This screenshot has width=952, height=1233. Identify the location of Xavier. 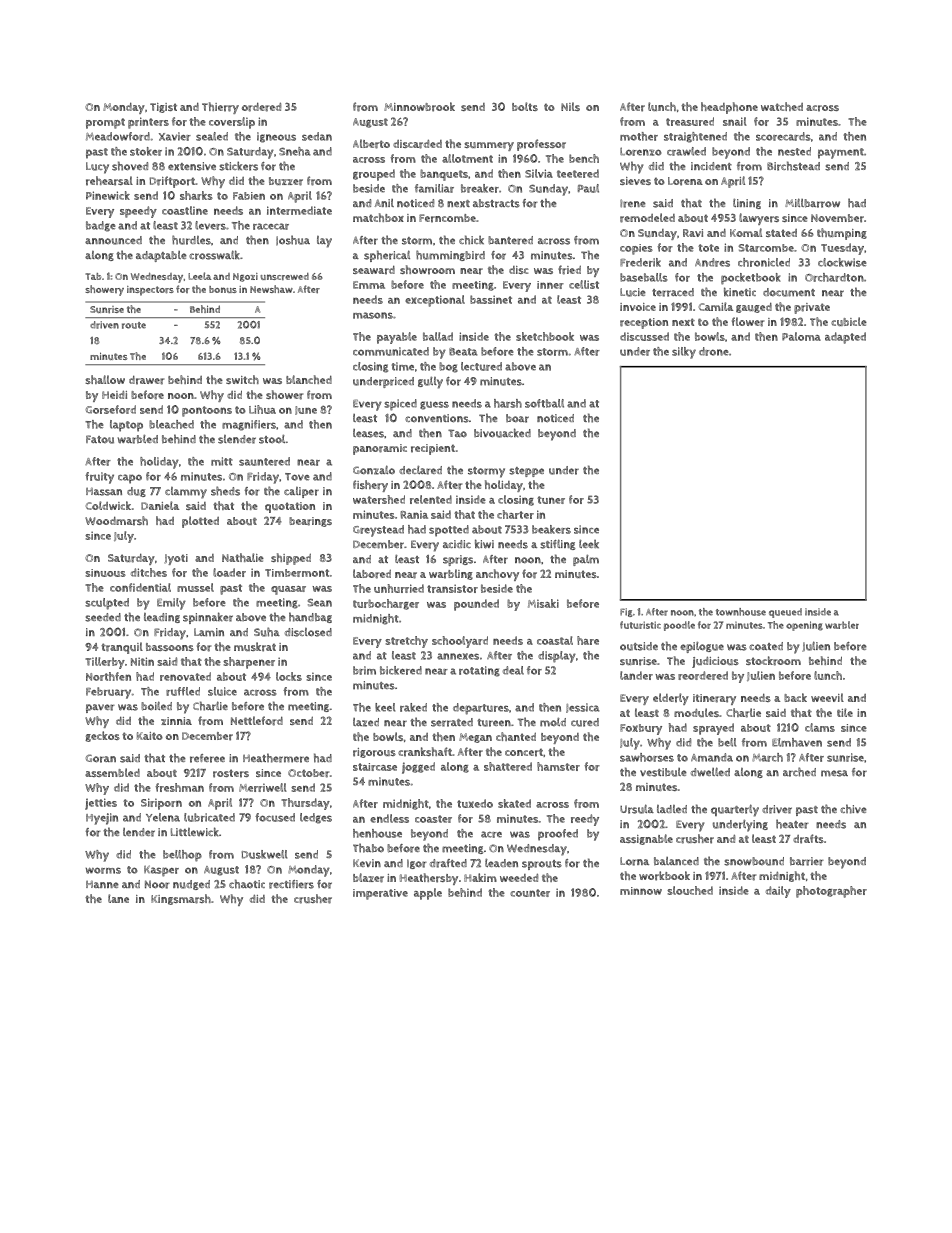
(175, 136).
